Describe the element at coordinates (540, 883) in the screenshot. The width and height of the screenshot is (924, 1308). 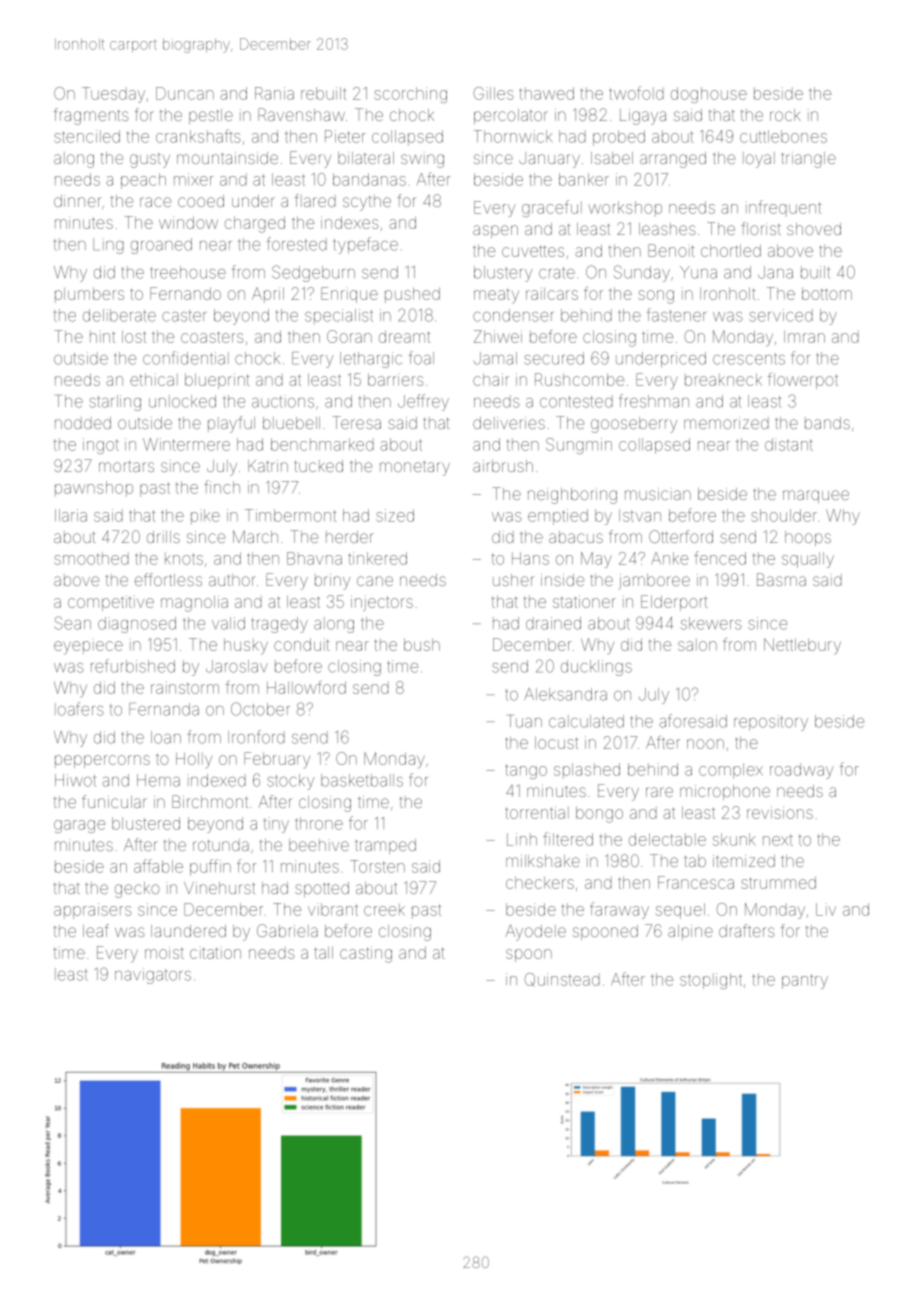
I see `checkers` at that location.
